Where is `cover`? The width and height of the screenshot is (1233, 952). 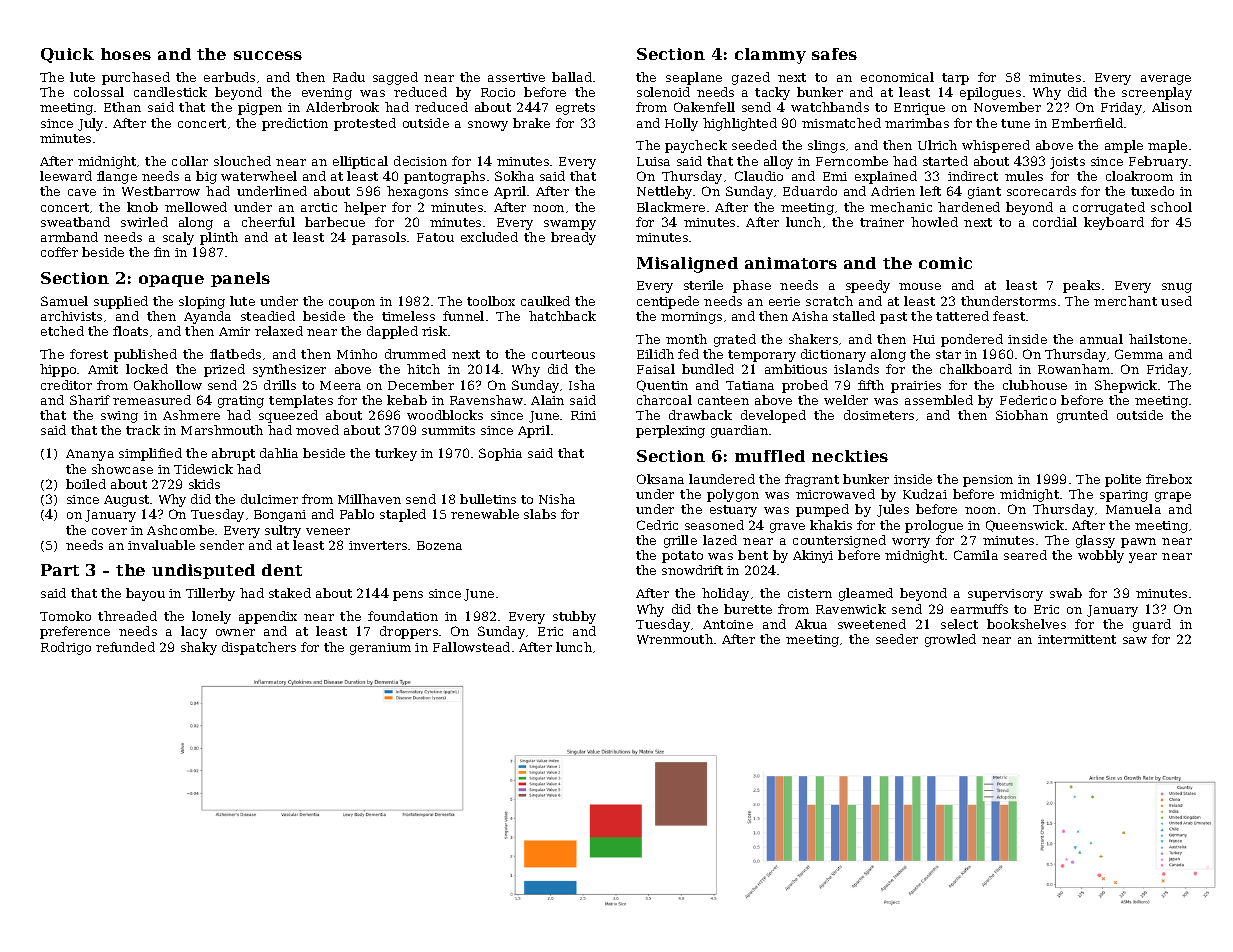 cover is located at coordinates (109, 531).
